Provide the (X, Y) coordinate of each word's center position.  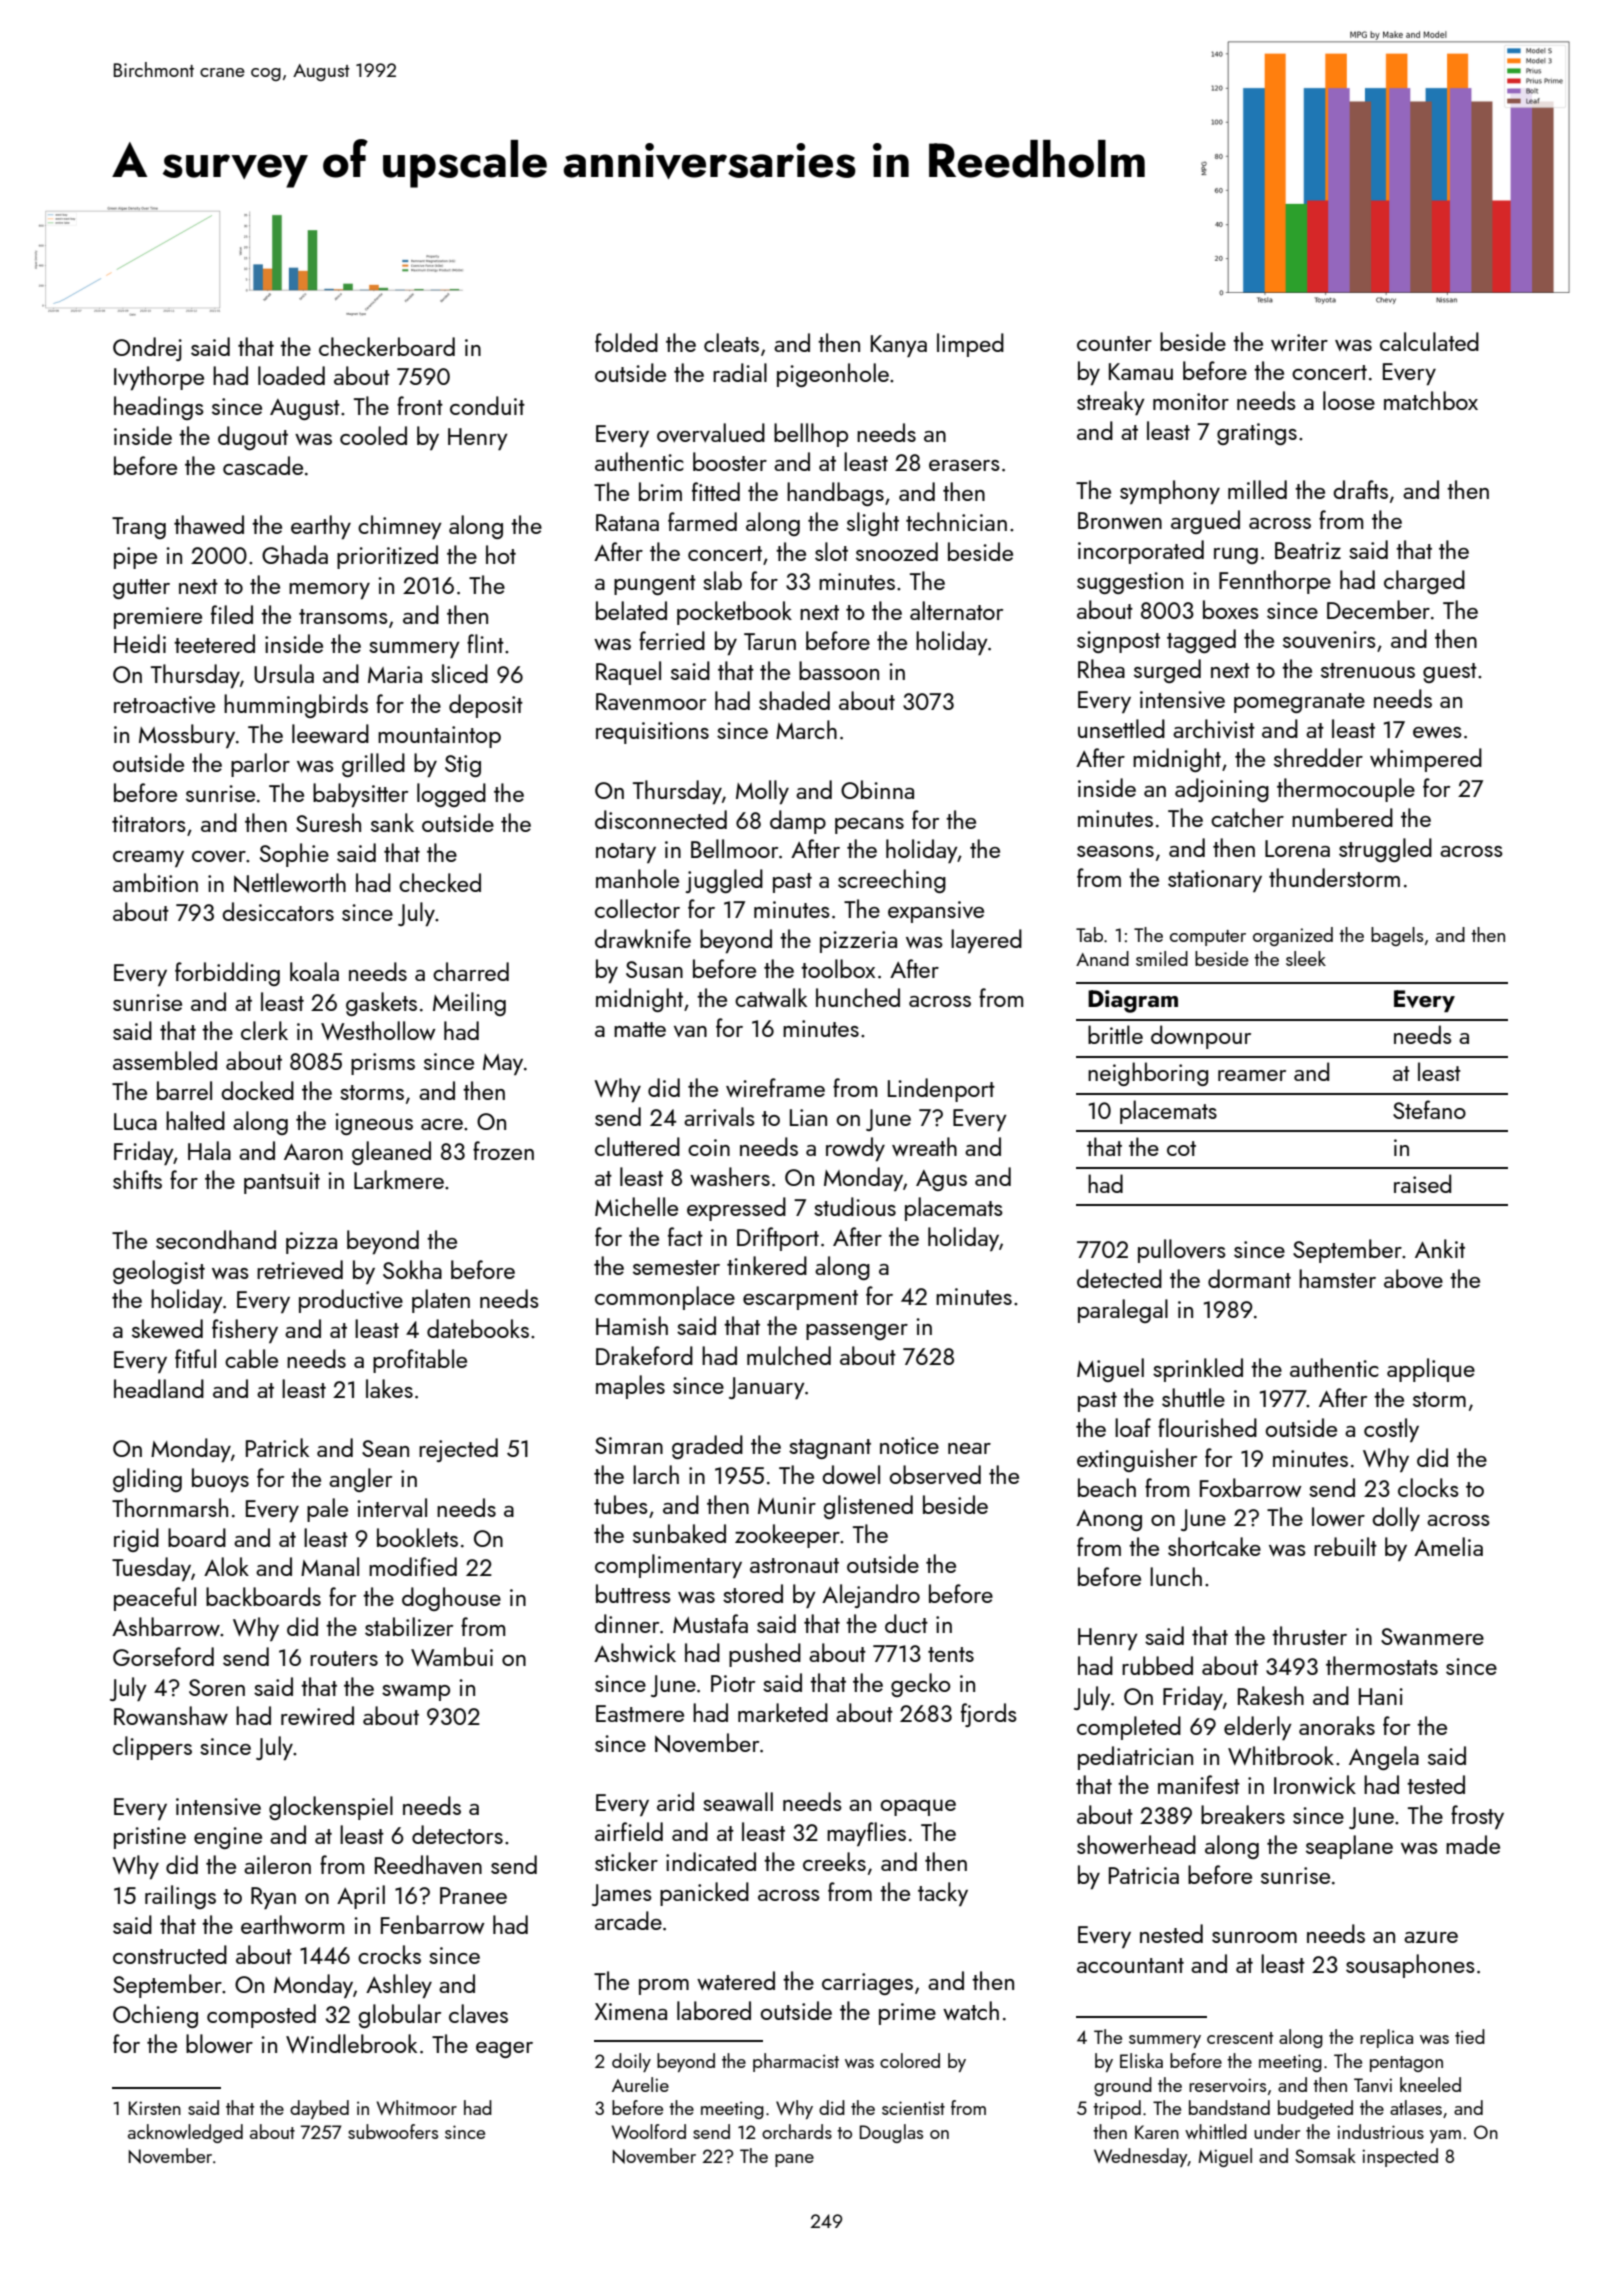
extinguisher (1137, 1460)
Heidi (140, 643)
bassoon (839, 670)
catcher (1247, 817)
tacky (943, 1894)
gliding (147, 1480)
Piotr (733, 1683)
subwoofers (393, 2131)
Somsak (1325, 2155)
